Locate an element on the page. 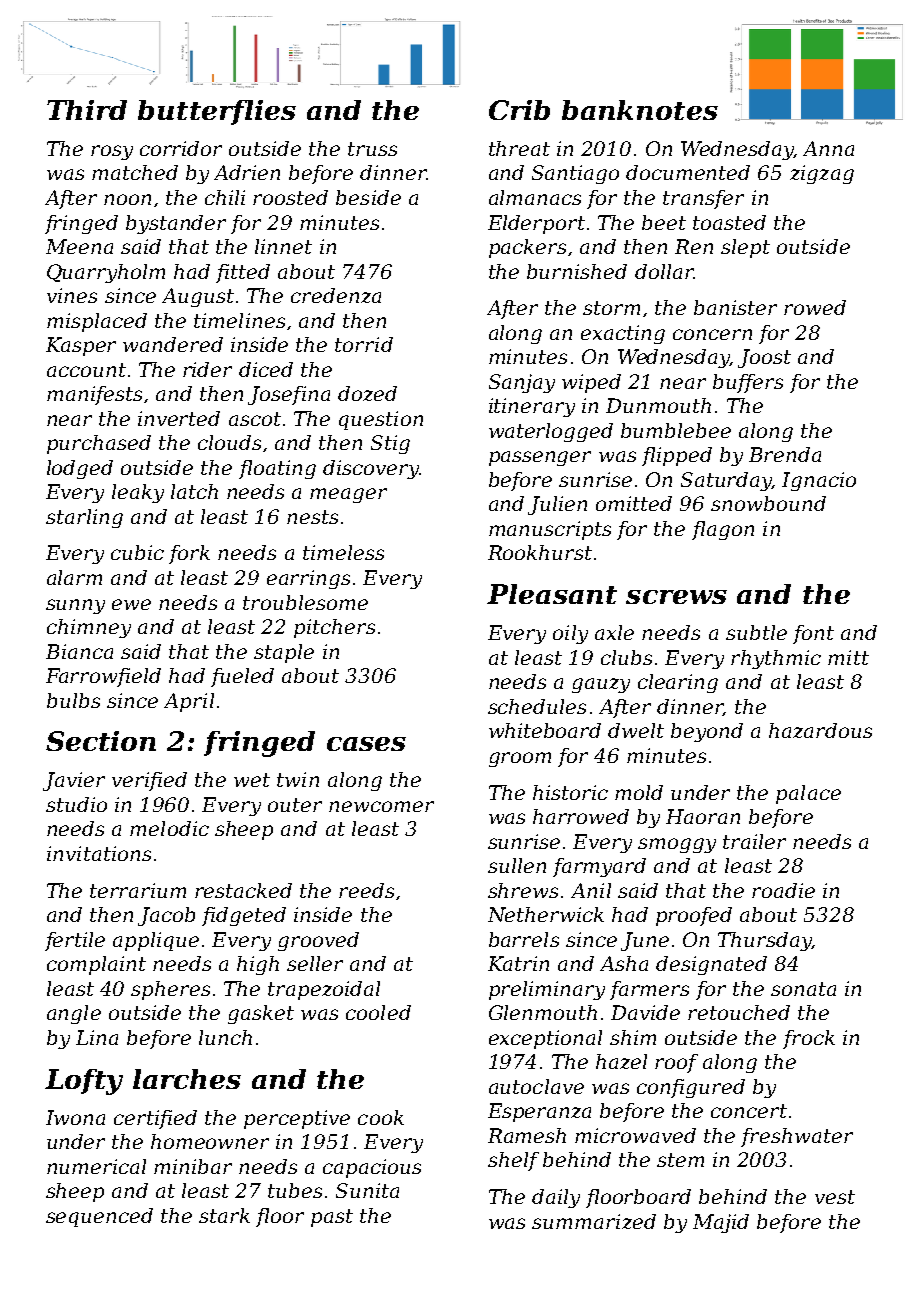 The width and height of the image is (924, 1314). latch is located at coordinates (194, 491).
